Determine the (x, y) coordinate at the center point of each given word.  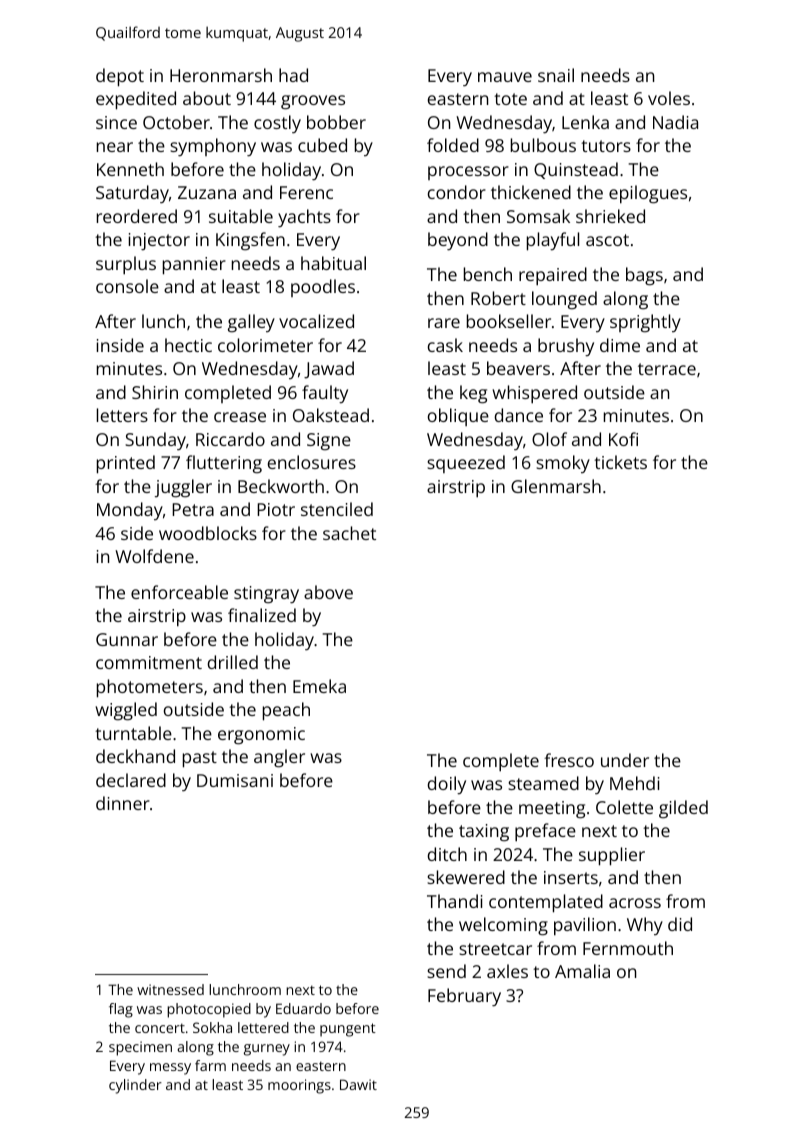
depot (120, 77)
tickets (620, 462)
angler (279, 758)
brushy (566, 347)
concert (160, 1028)
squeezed (466, 464)
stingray (266, 595)
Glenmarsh (556, 486)
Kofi (623, 439)
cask (445, 345)
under (625, 760)
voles (669, 98)
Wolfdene (154, 556)
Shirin (155, 392)
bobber (336, 122)
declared (131, 780)
